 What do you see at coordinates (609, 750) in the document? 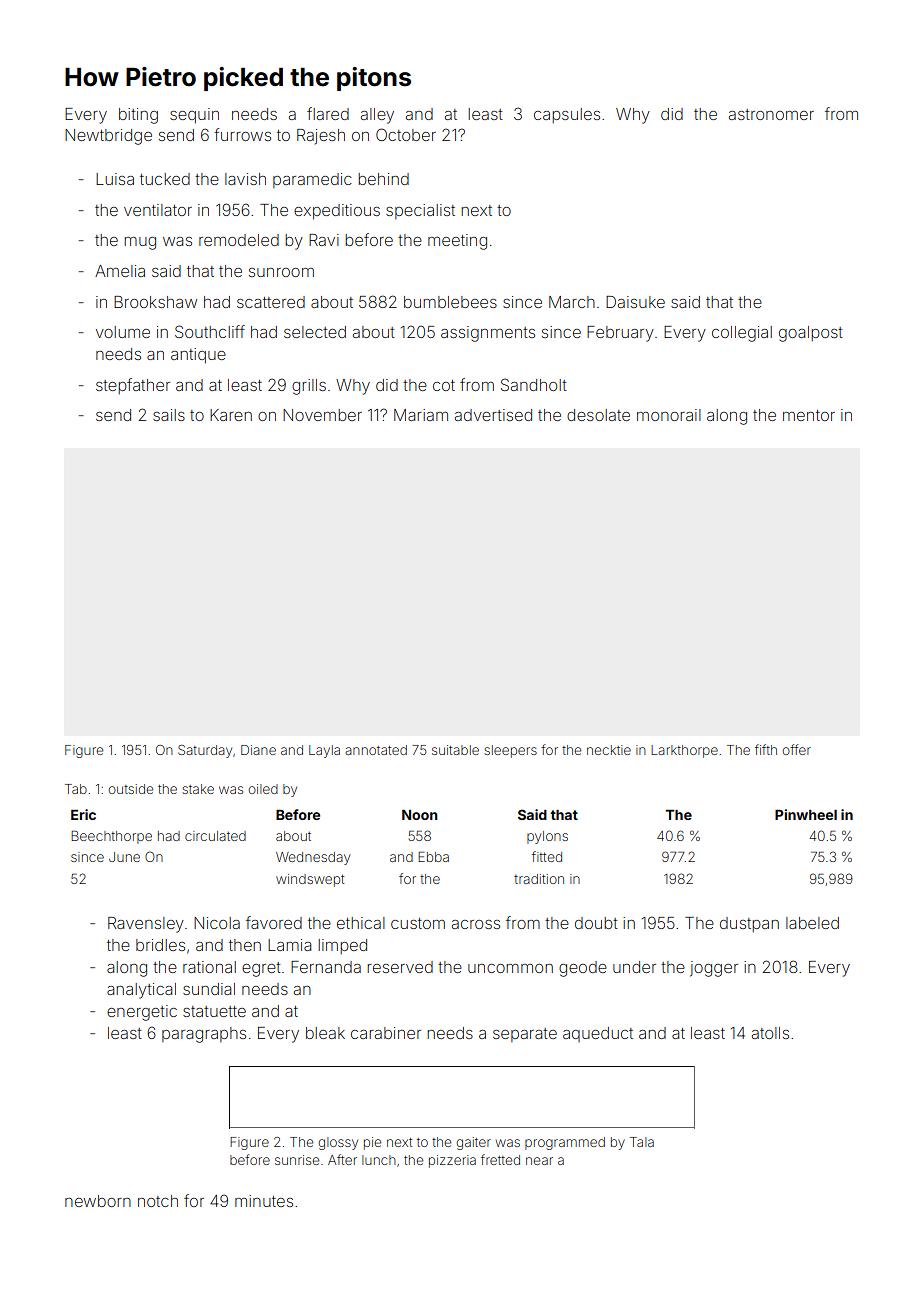
I see `necktie` at bounding box center [609, 750].
